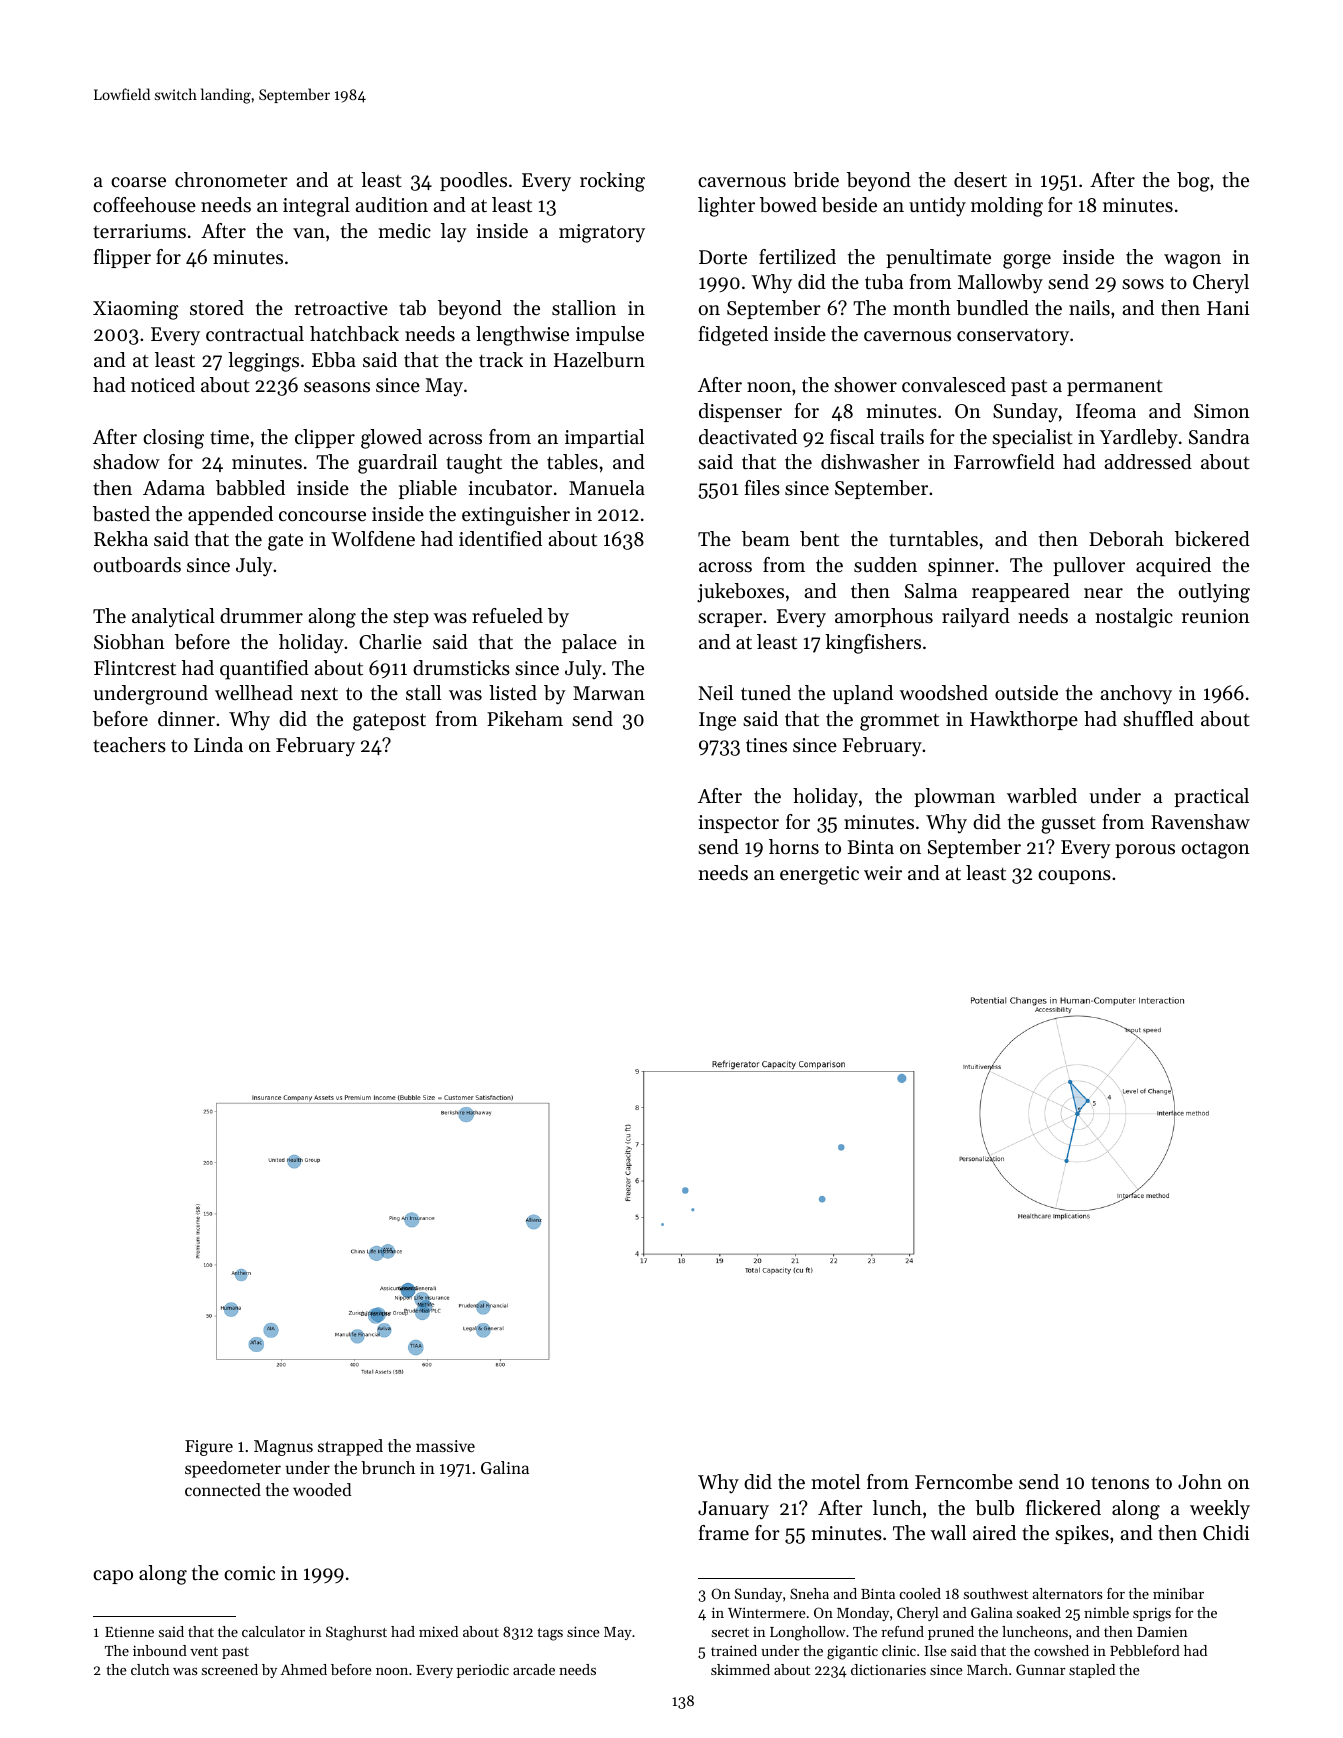 This screenshot has height=1738, width=1343. What do you see at coordinates (819, 875) in the screenshot?
I see `energetic` at bounding box center [819, 875].
